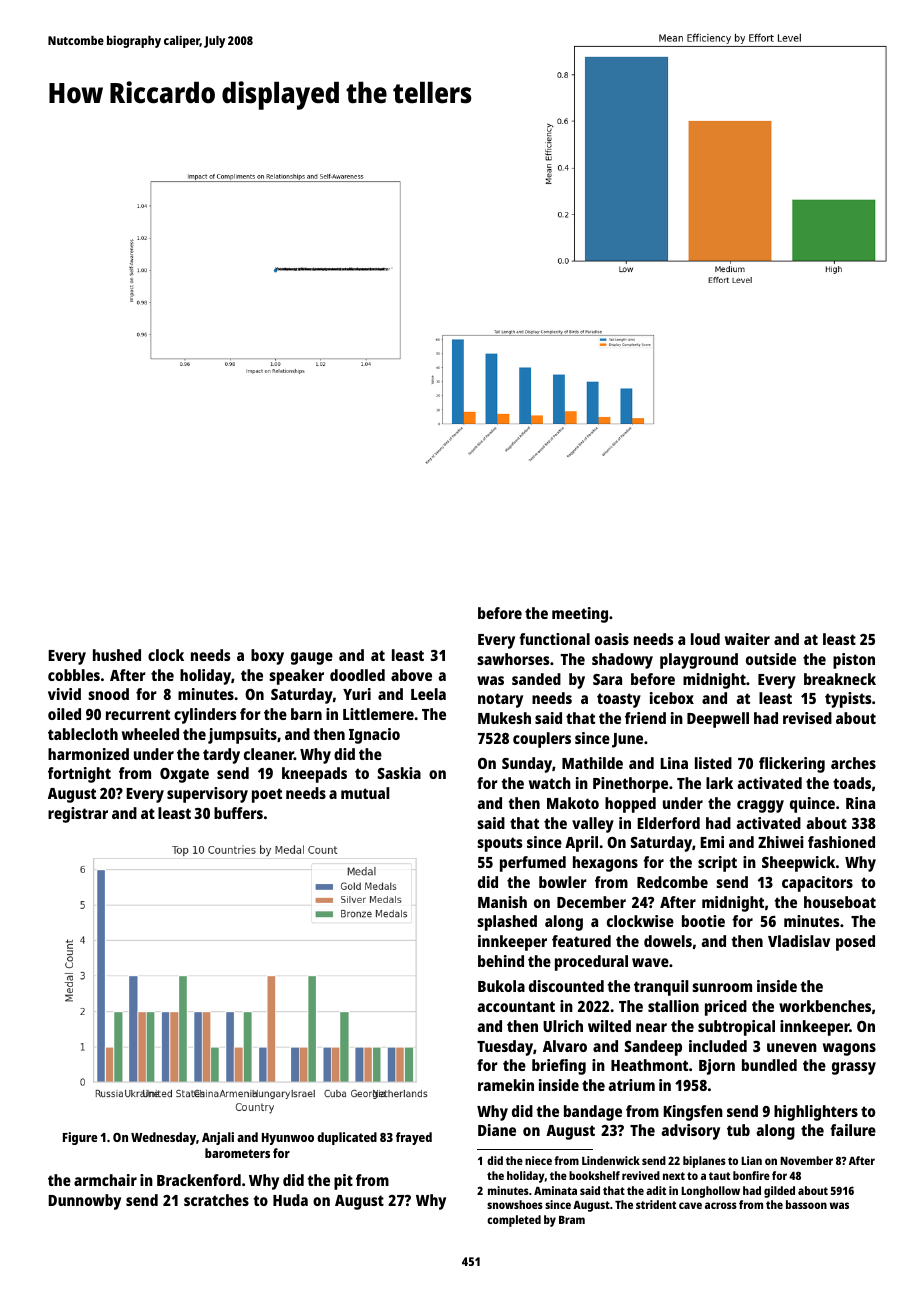  What do you see at coordinates (854, 661) in the screenshot?
I see `piston` at bounding box center [854, 661].
